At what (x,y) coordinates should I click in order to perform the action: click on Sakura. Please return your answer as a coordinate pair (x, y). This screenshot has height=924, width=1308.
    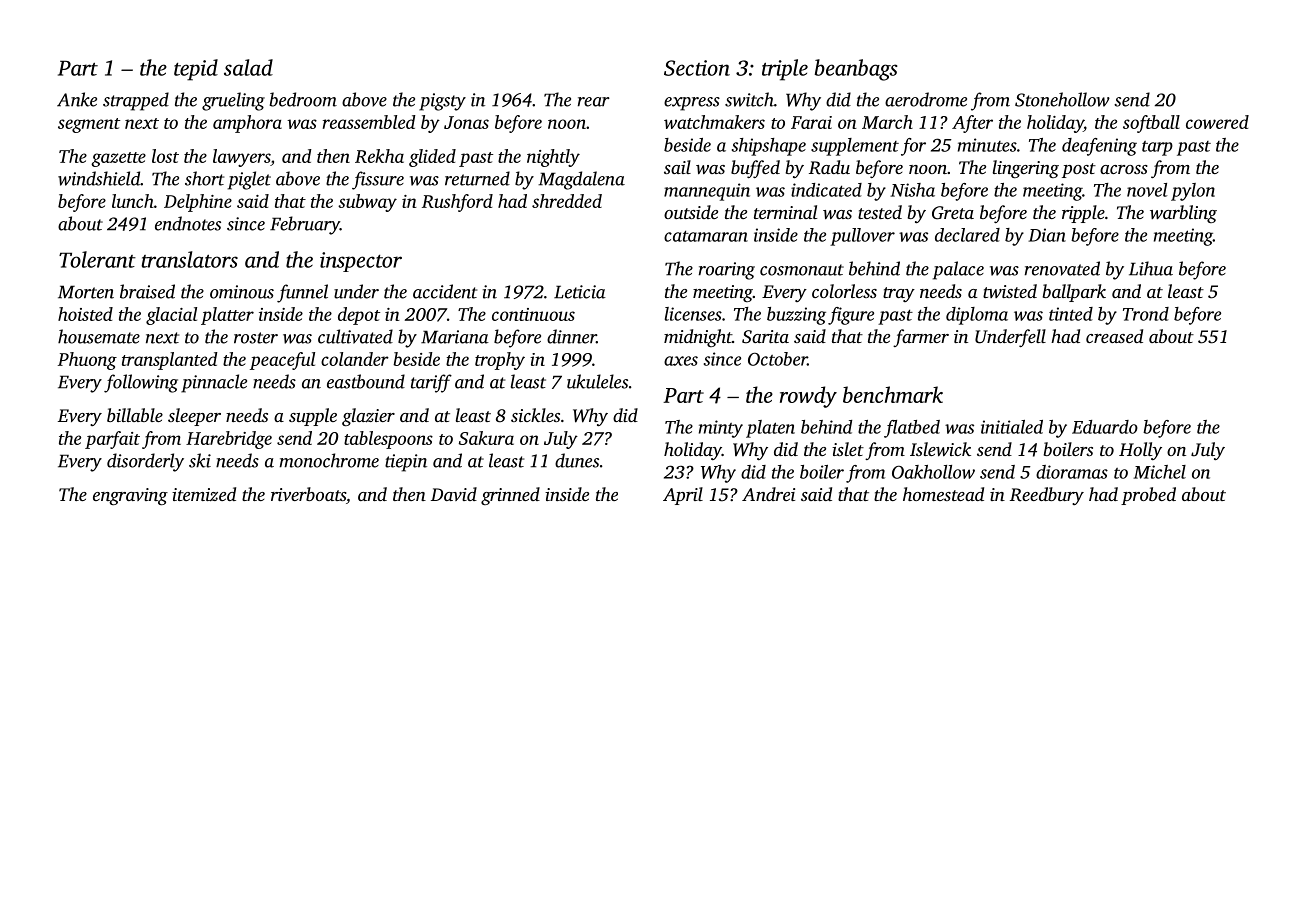
    Looking at the image, I should click on (486, 438).
